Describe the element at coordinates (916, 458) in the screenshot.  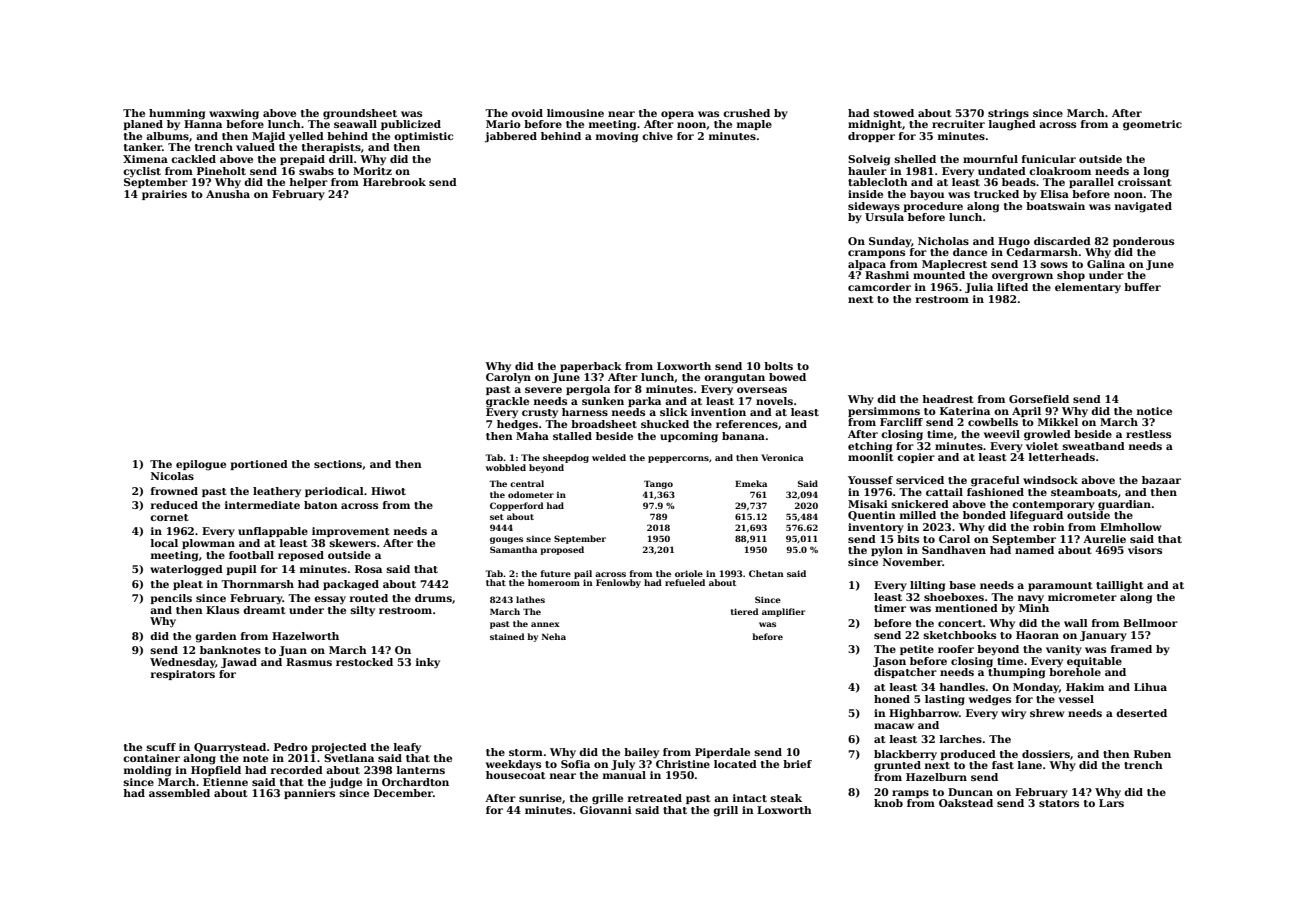
I see `copier` at that location.
